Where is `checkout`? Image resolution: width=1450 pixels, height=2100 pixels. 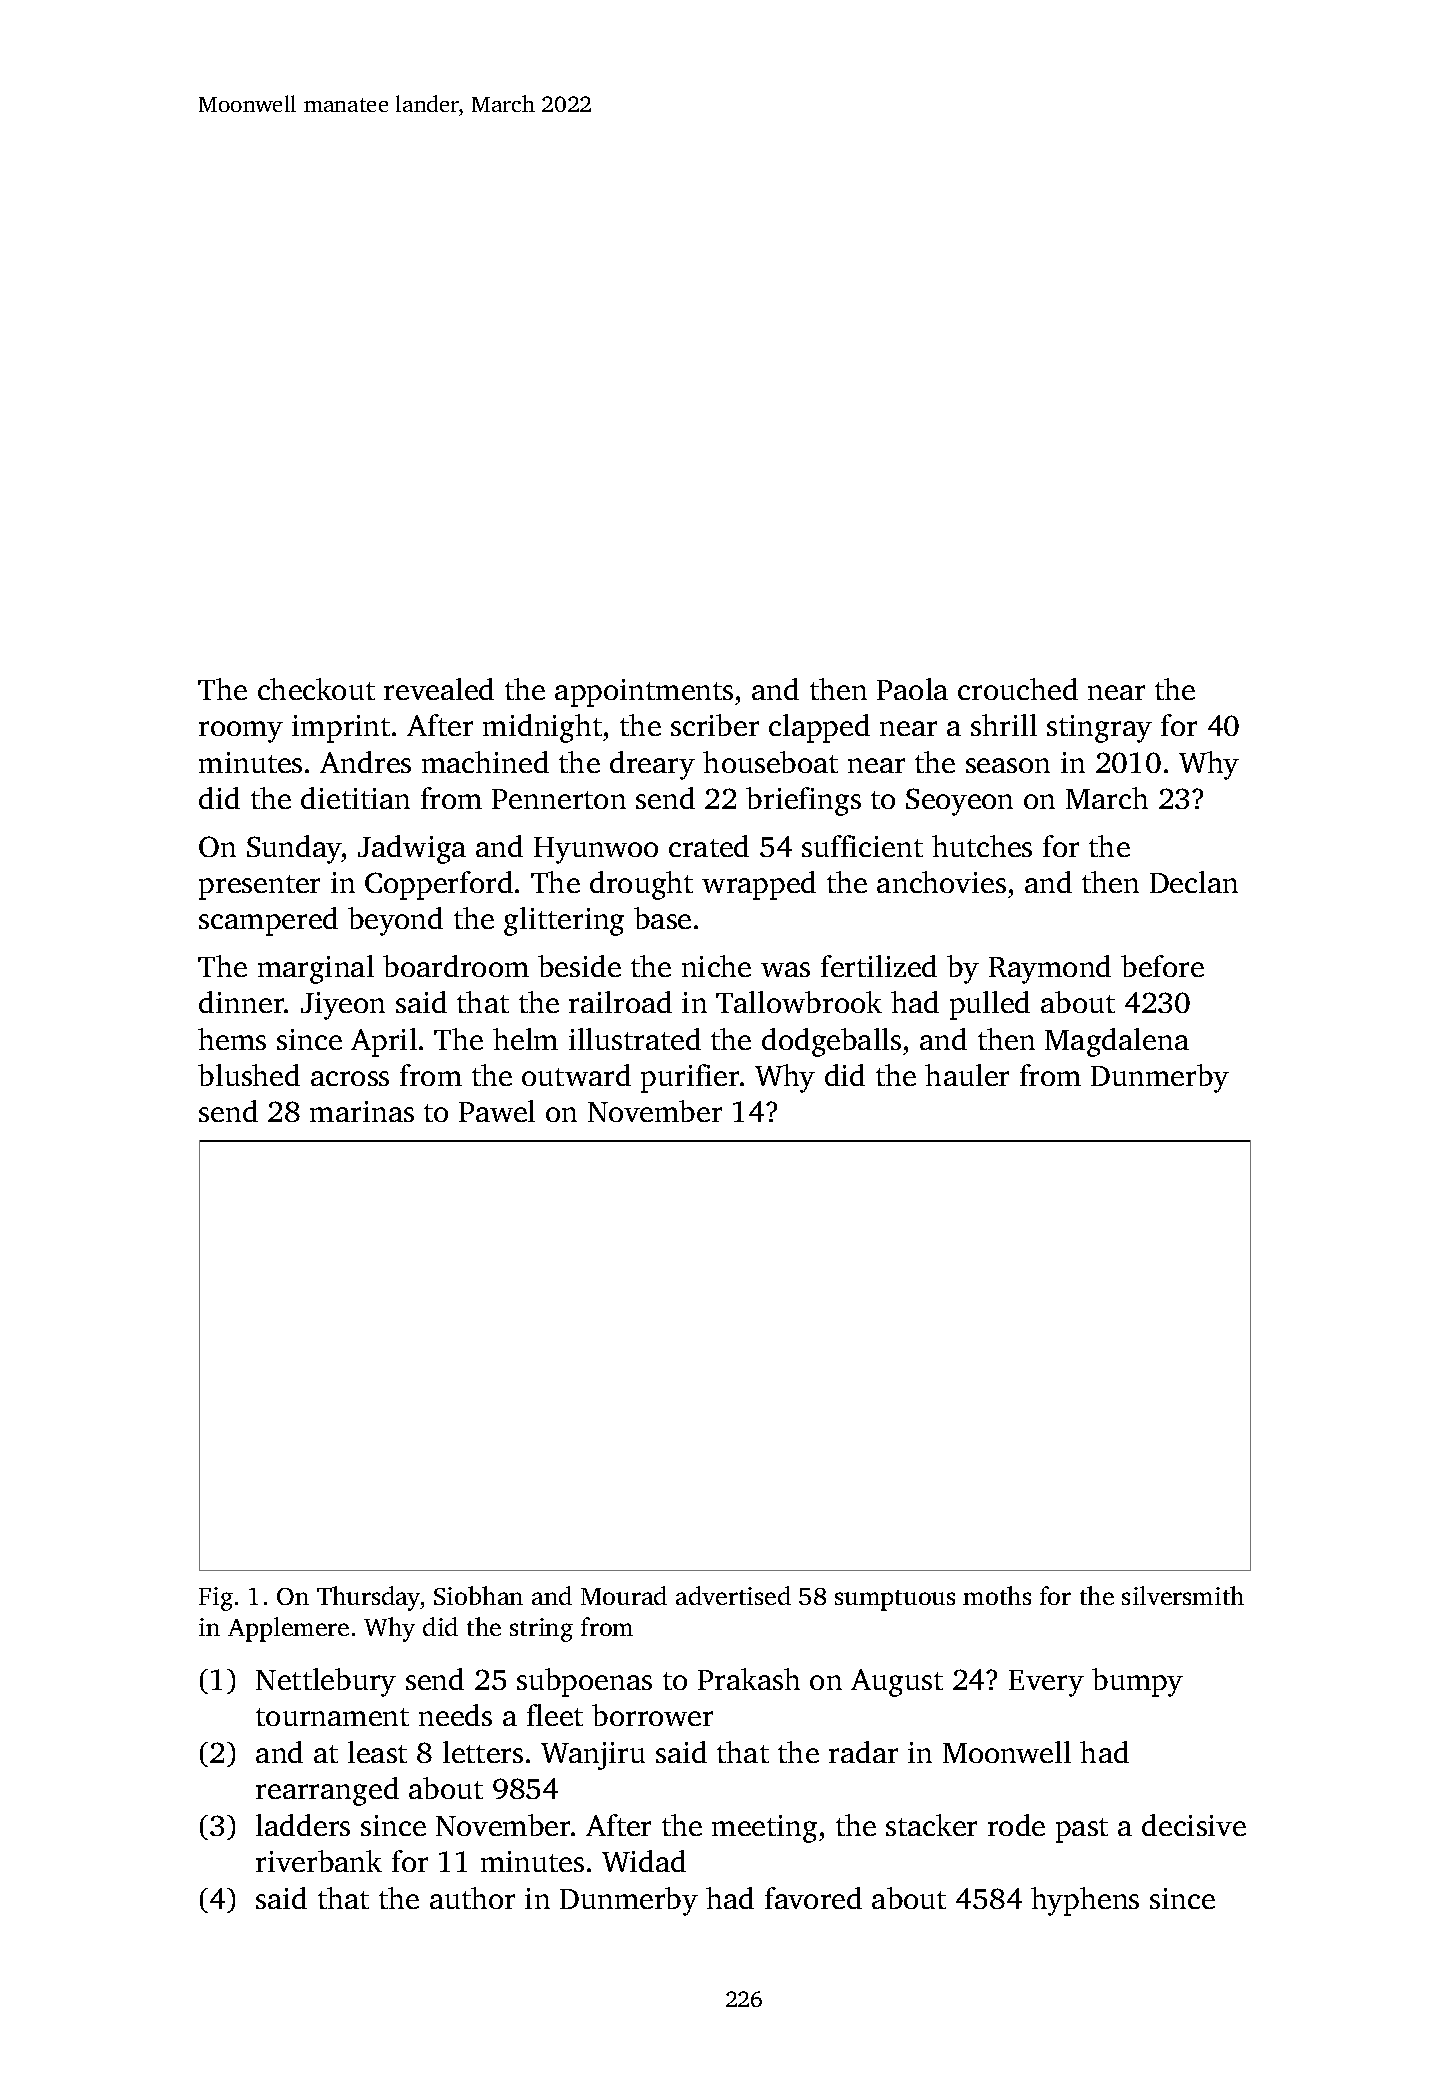 checkout is located at coordinates (316, 689).
